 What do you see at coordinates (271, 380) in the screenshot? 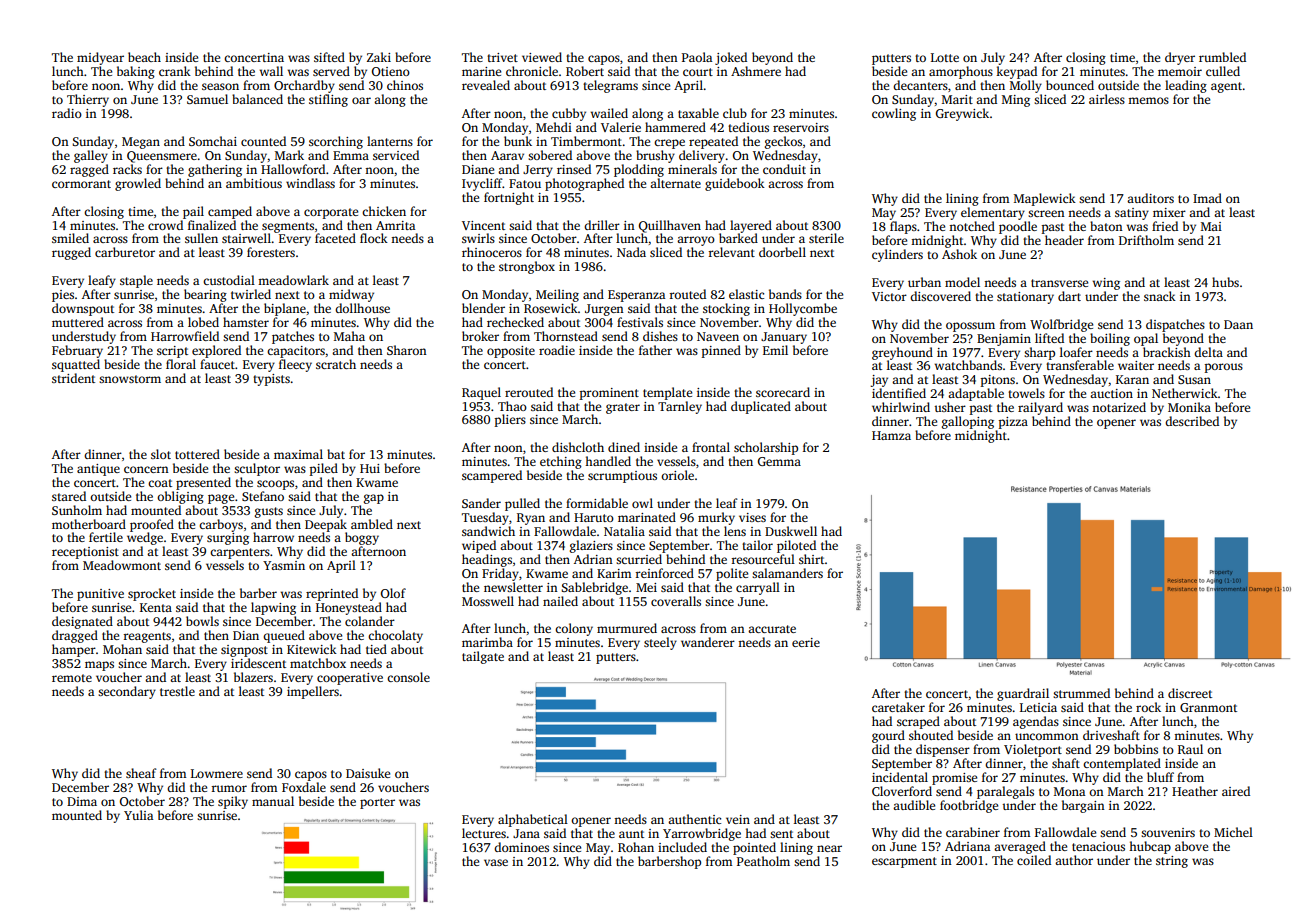
I see `typists` at bounding box center [271, 380].
